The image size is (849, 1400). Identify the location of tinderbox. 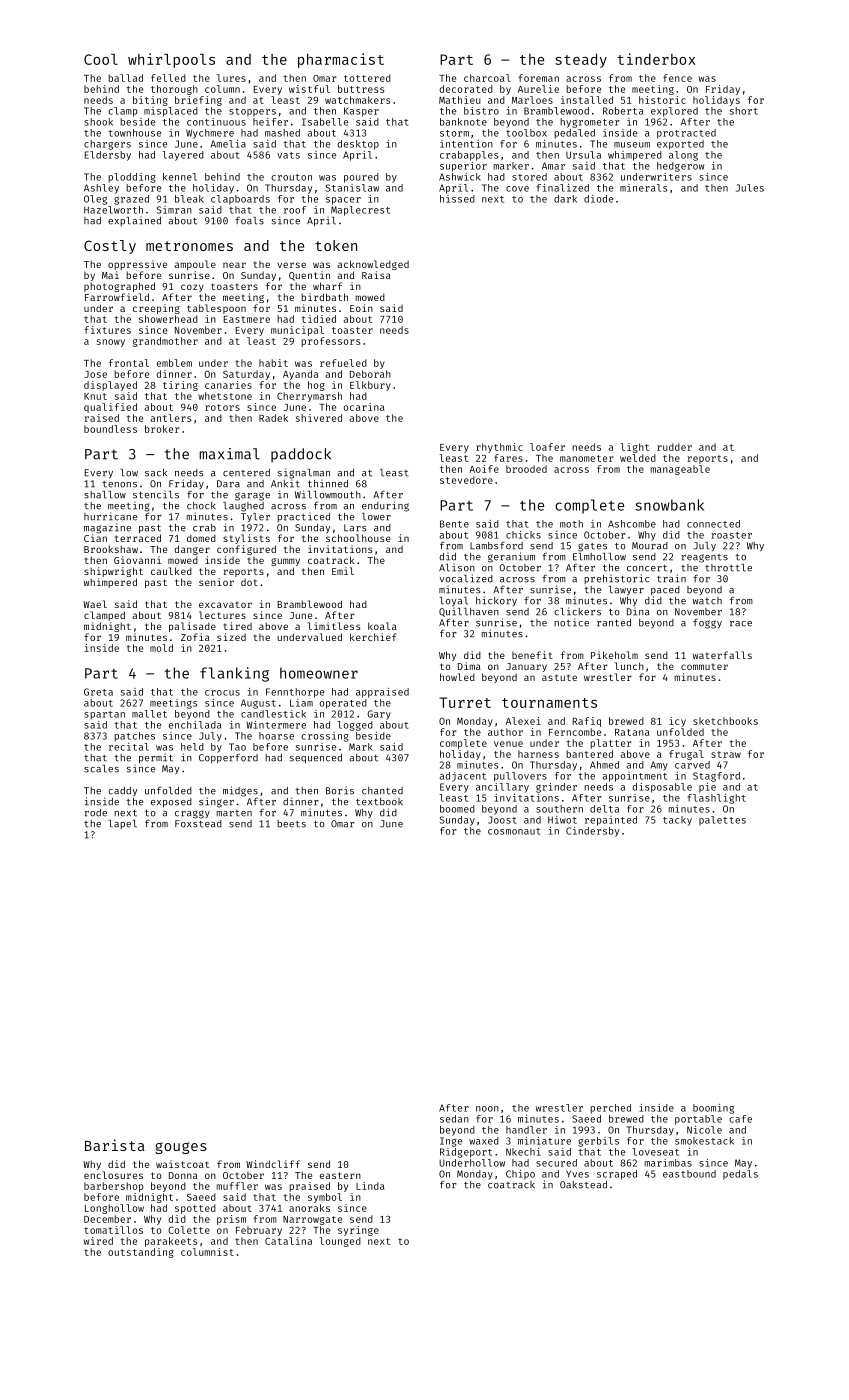
(656, 59).
